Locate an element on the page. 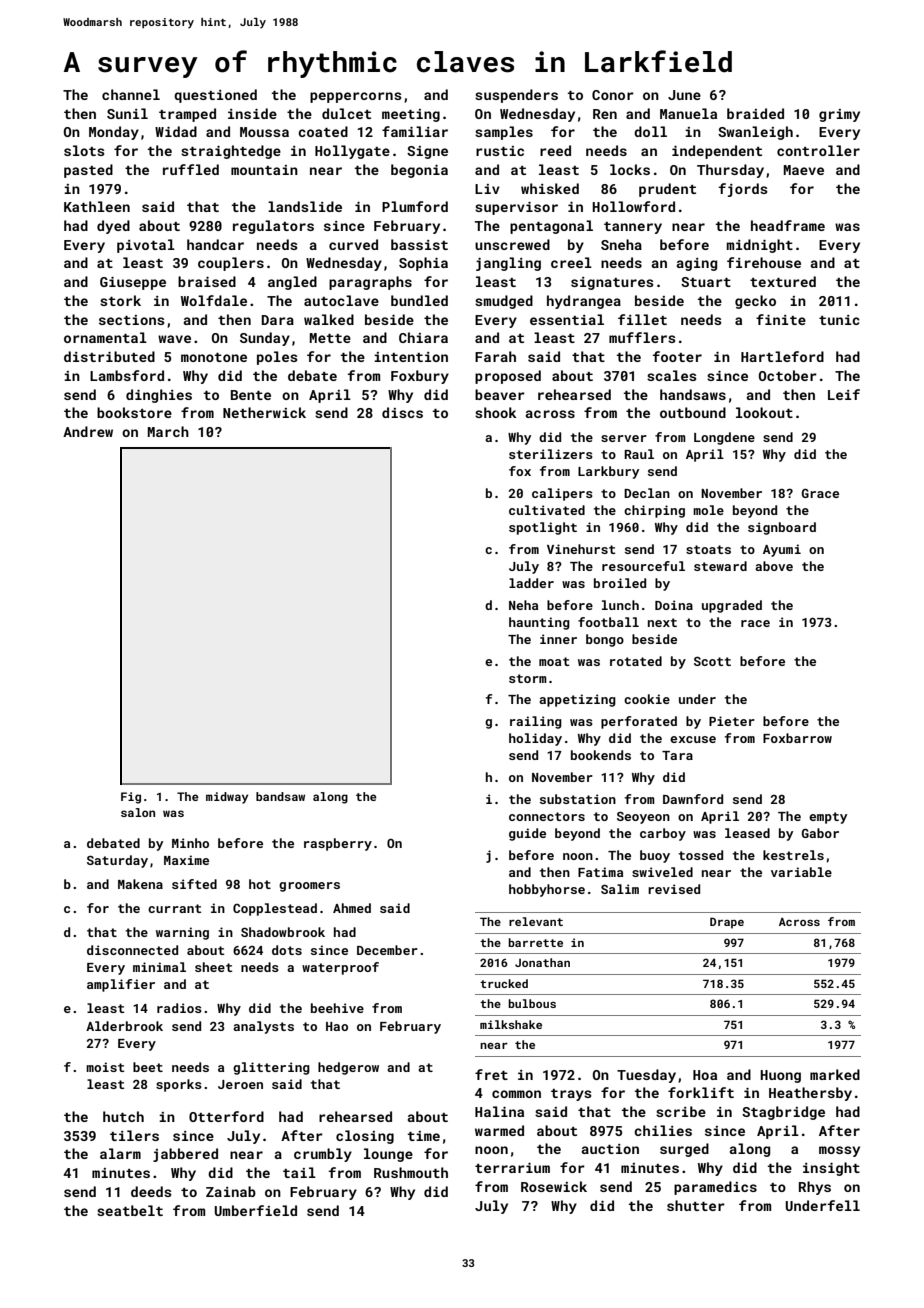  June is located at coordinates (684, 95).
